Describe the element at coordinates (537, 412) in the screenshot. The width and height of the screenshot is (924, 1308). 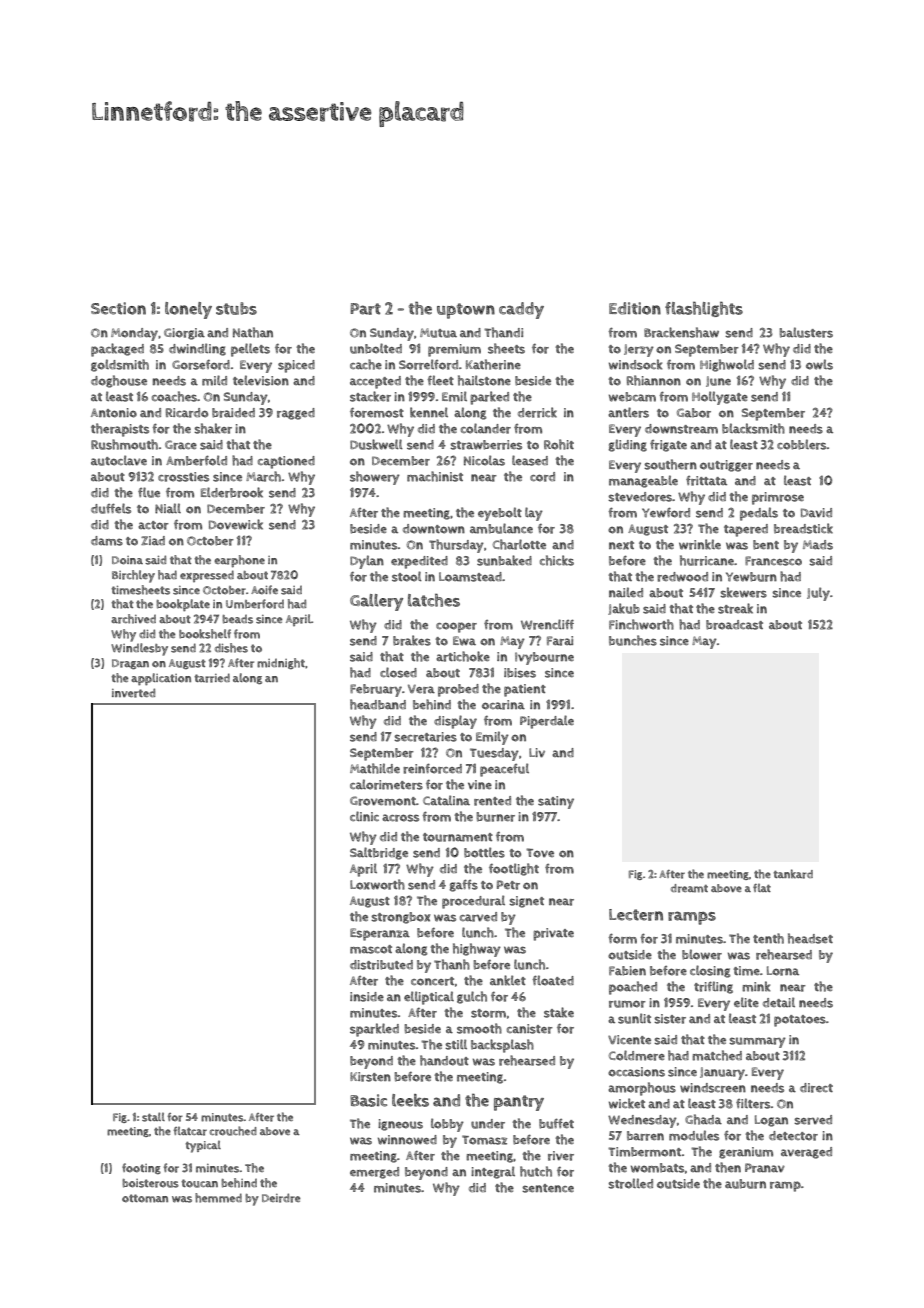
I see `derrick` at that location.
